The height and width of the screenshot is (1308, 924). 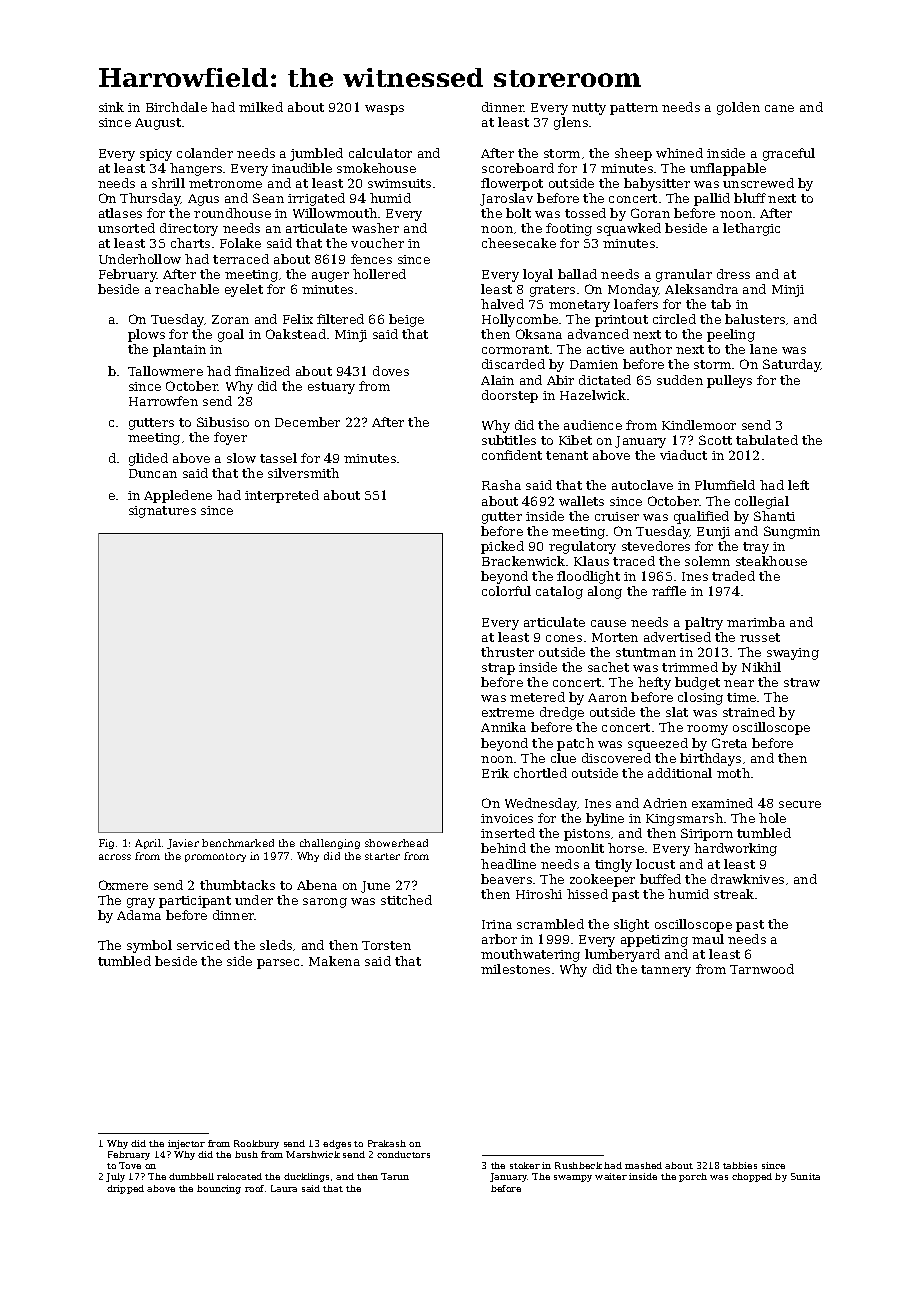 What do you see at coordinates (306, 1177) in the screenshot?
I see `ducklings` at bounding box center [306, 1177].
